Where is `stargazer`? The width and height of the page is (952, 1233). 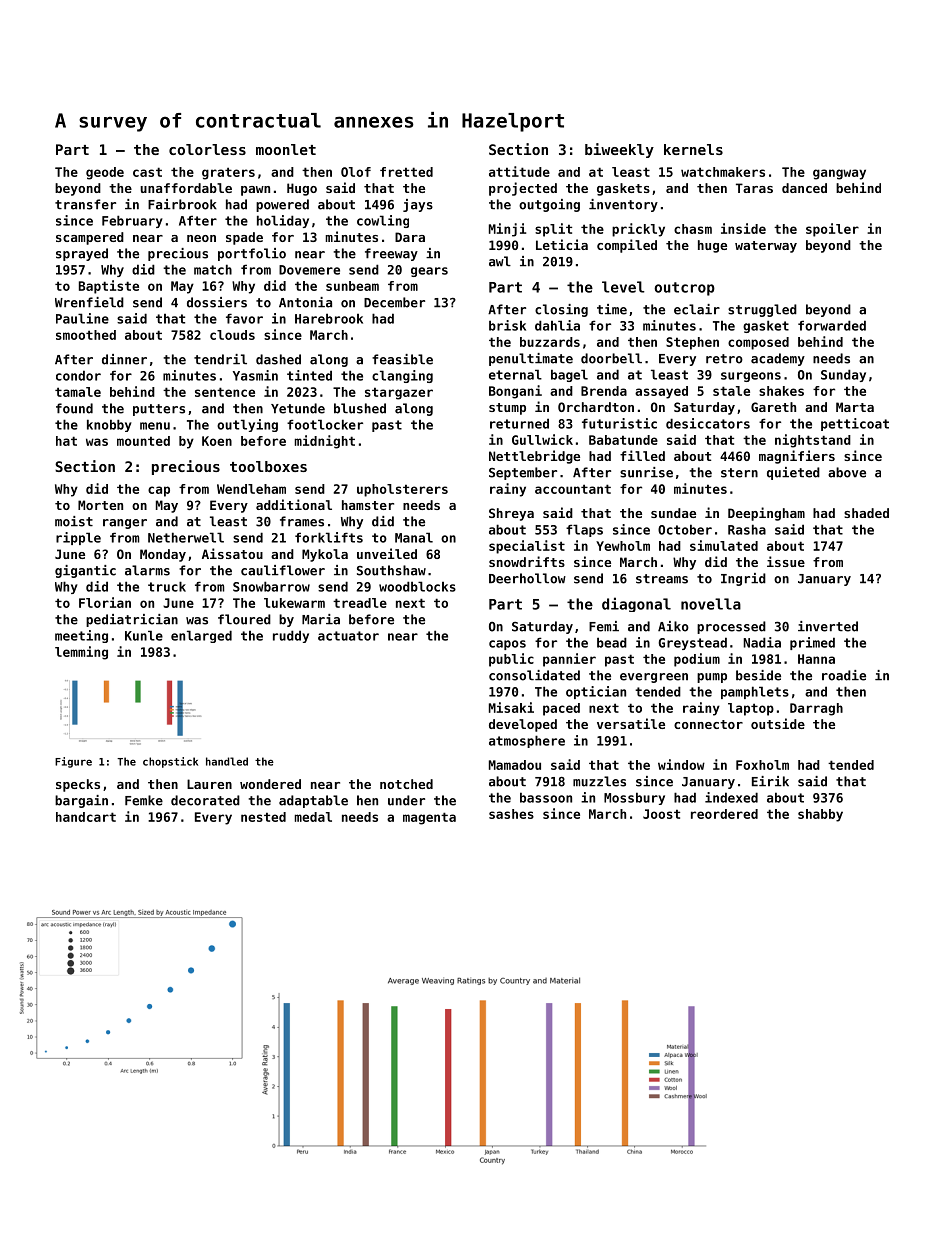 stargazer is located at coordinates (399, 393).
